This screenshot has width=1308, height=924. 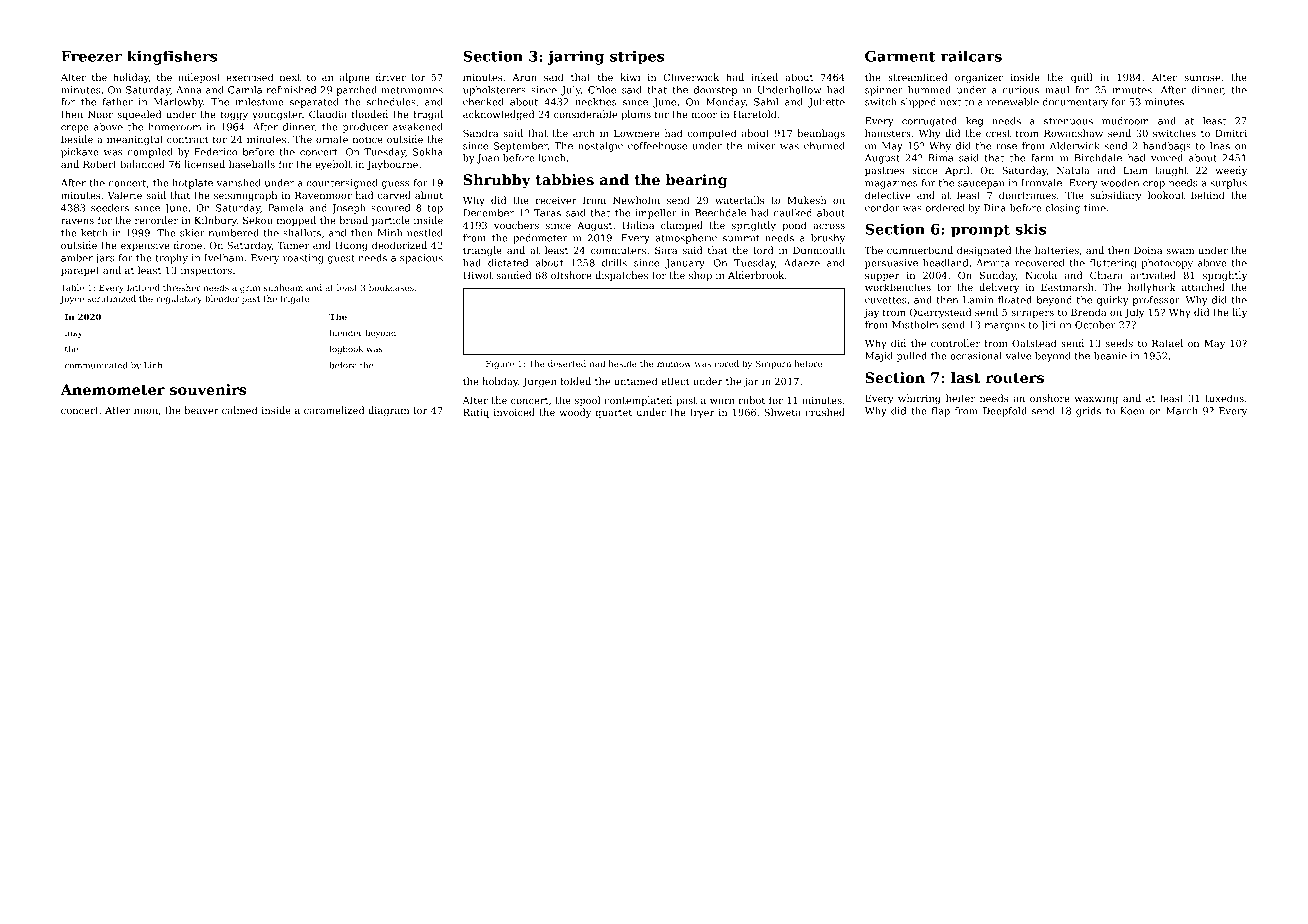 What do you see at coordinates (1030, 229) in the screenshot?
I see `skis` at bounding box center [1030, 229].
